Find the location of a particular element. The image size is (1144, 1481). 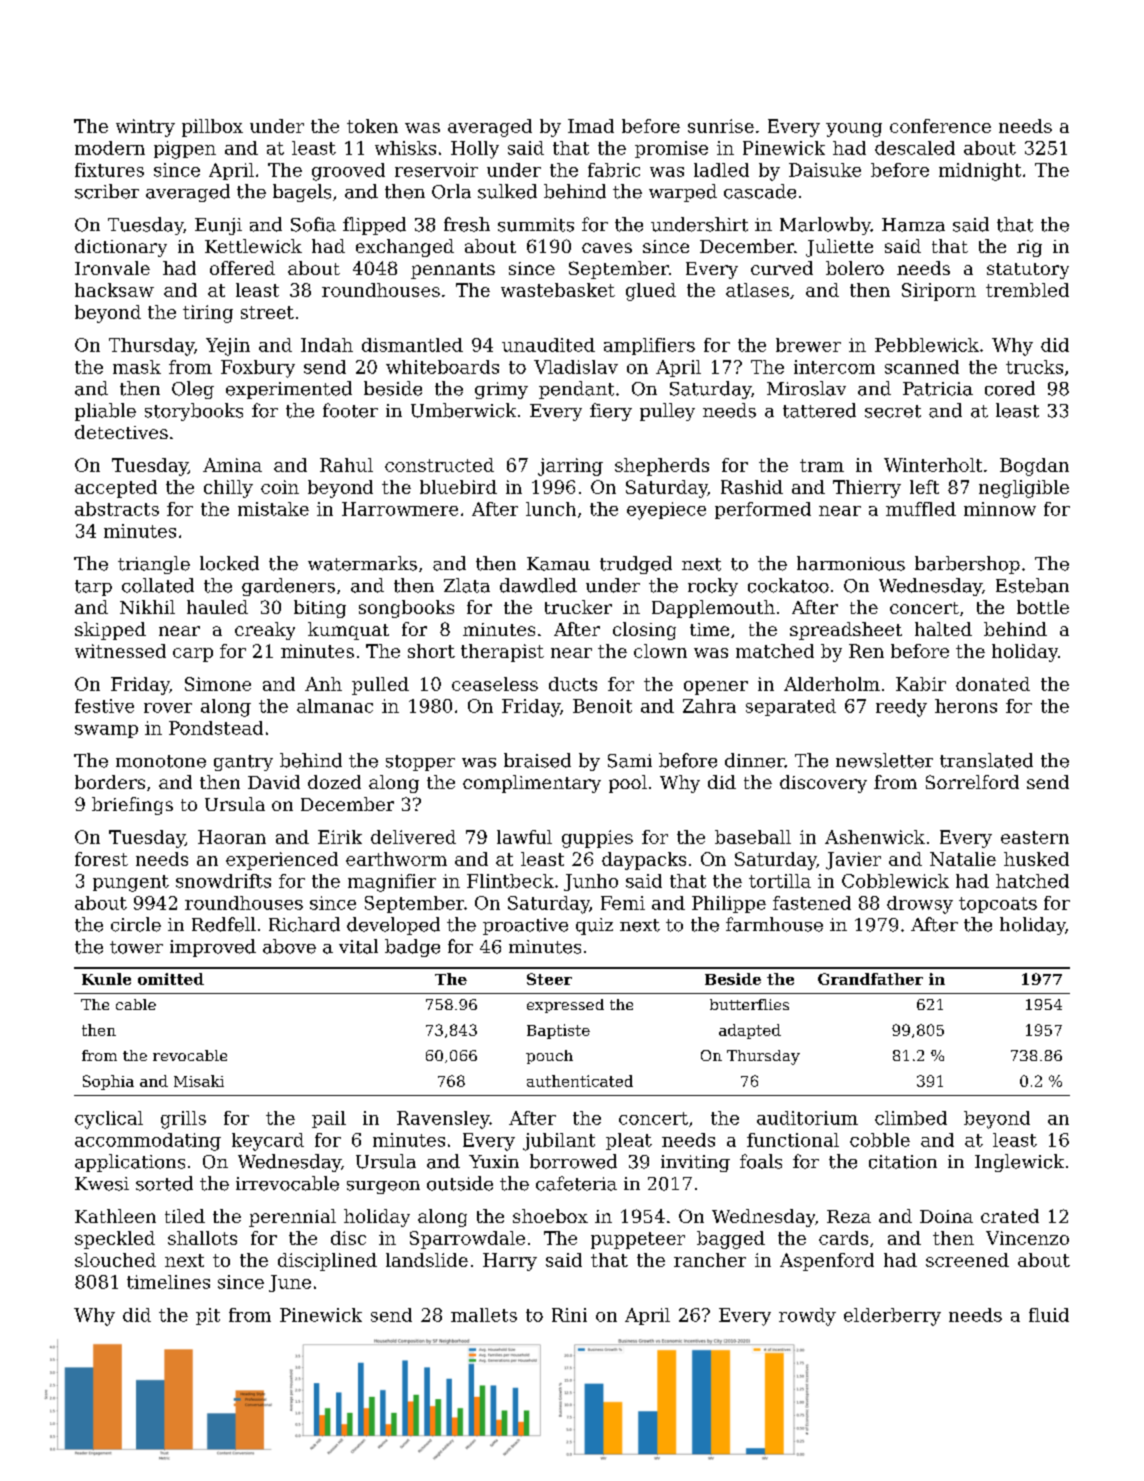

glued is located at coordinates (651, 292).
